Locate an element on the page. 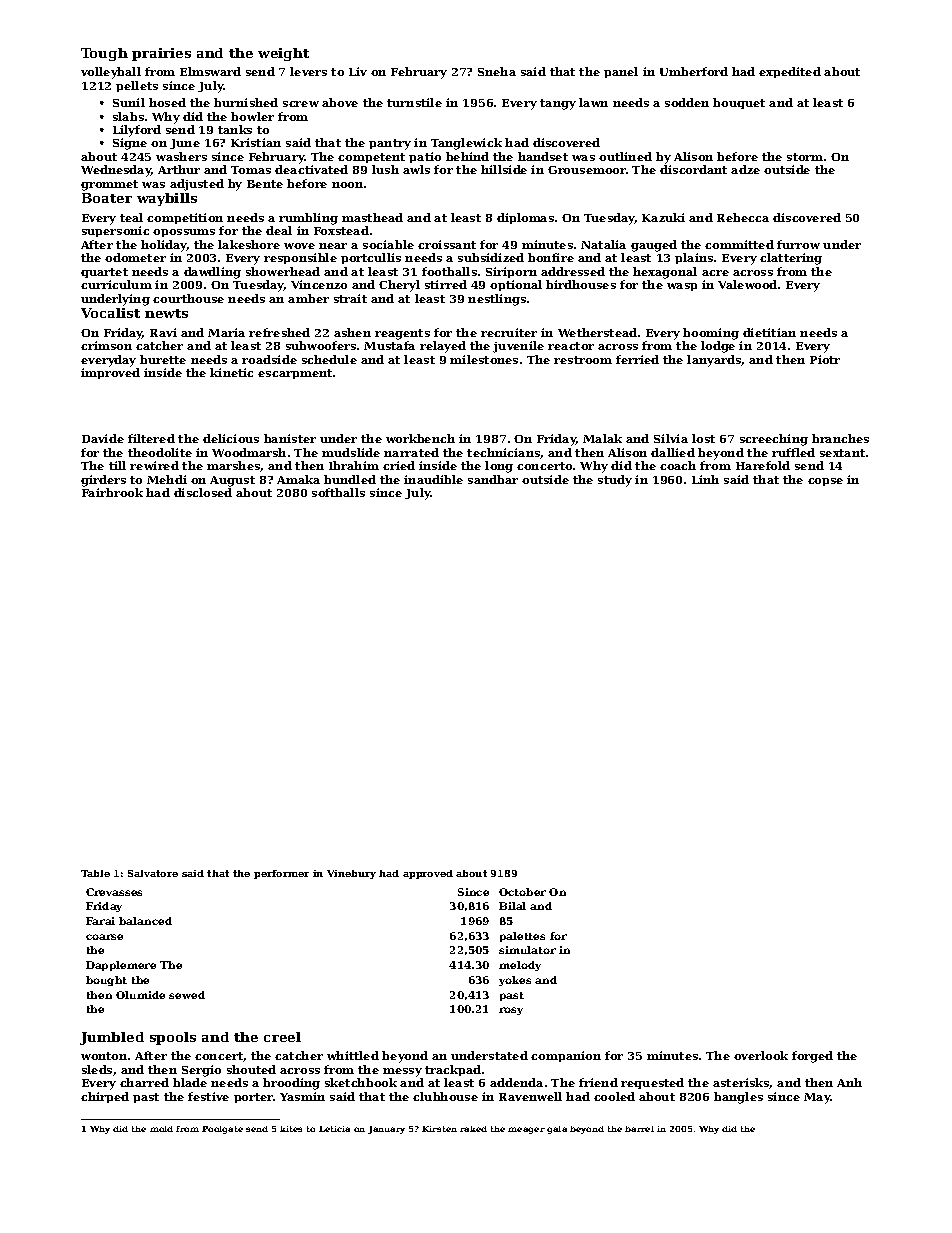 The image size is (952, 1233). storm is located at coordinates (805, 157).
